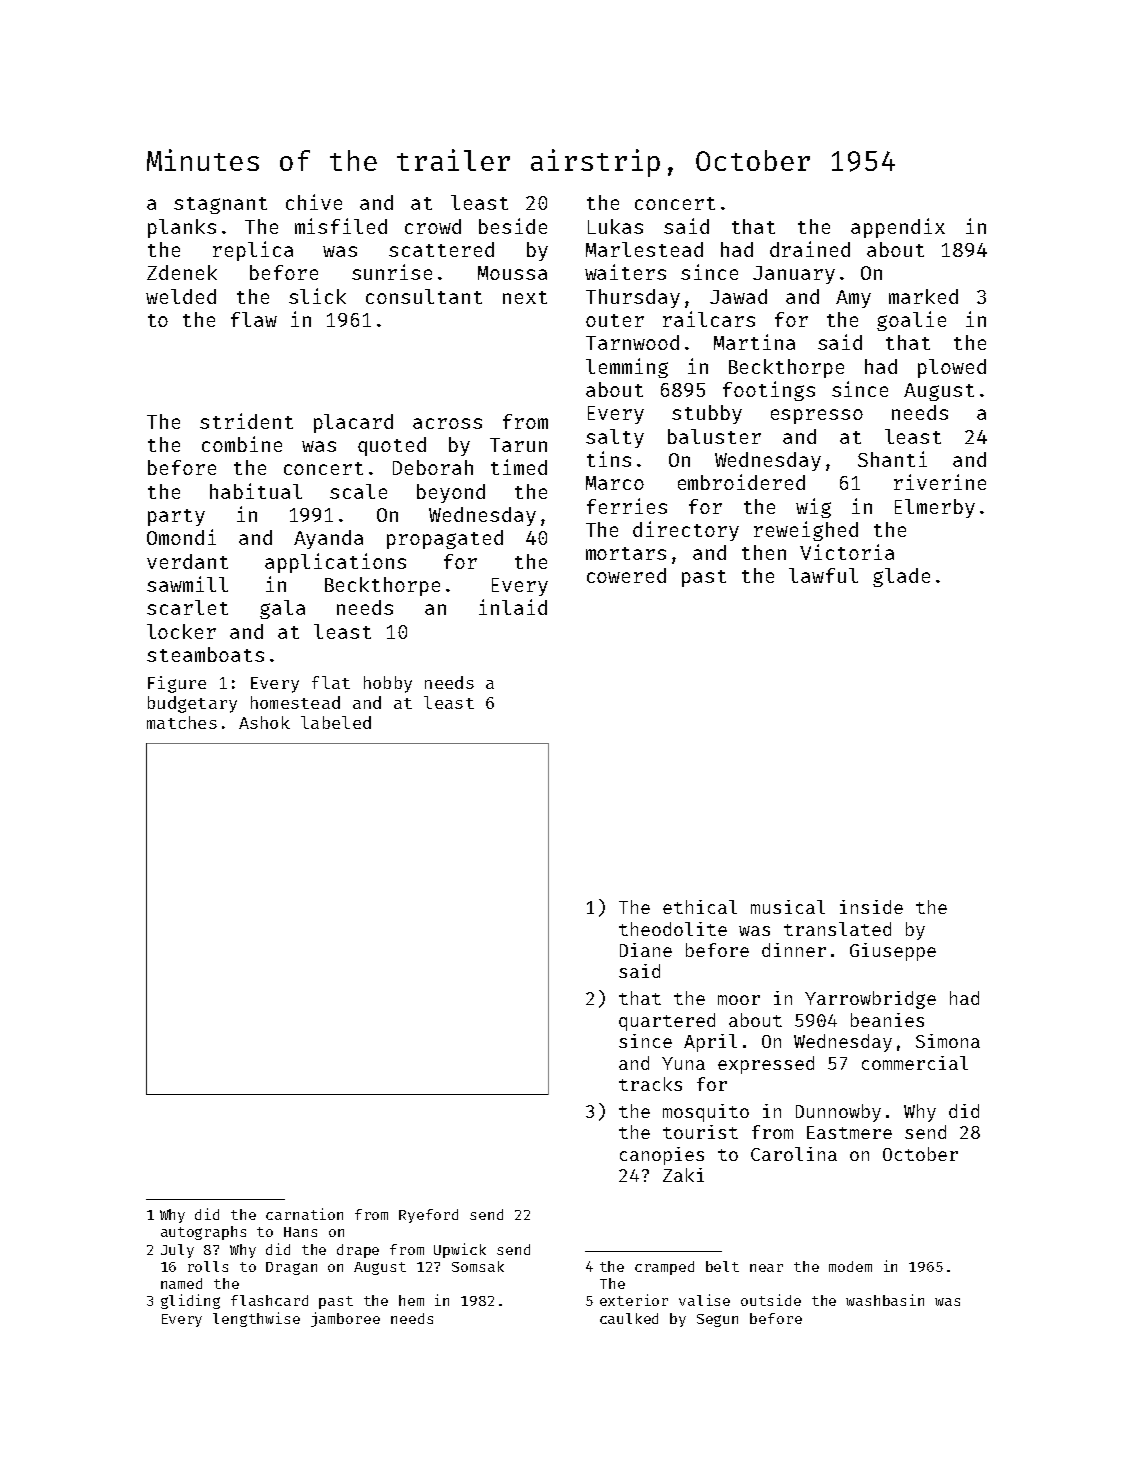 This document has height=1468, width=1134. I want to click on appendix, so click(898, 228).
